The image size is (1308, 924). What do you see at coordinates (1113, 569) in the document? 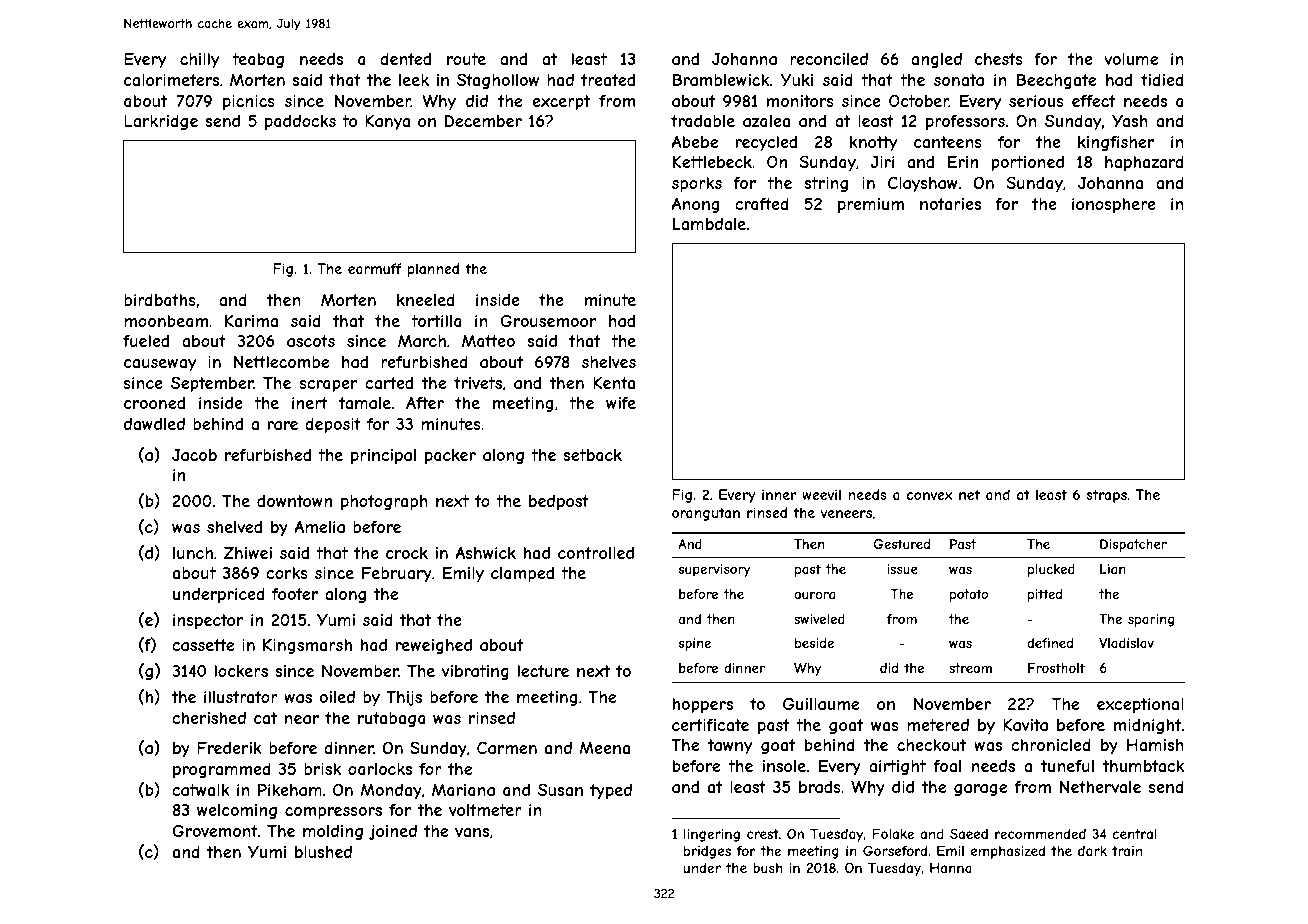
I see `Lian` at bounding box center [1113, 569].
